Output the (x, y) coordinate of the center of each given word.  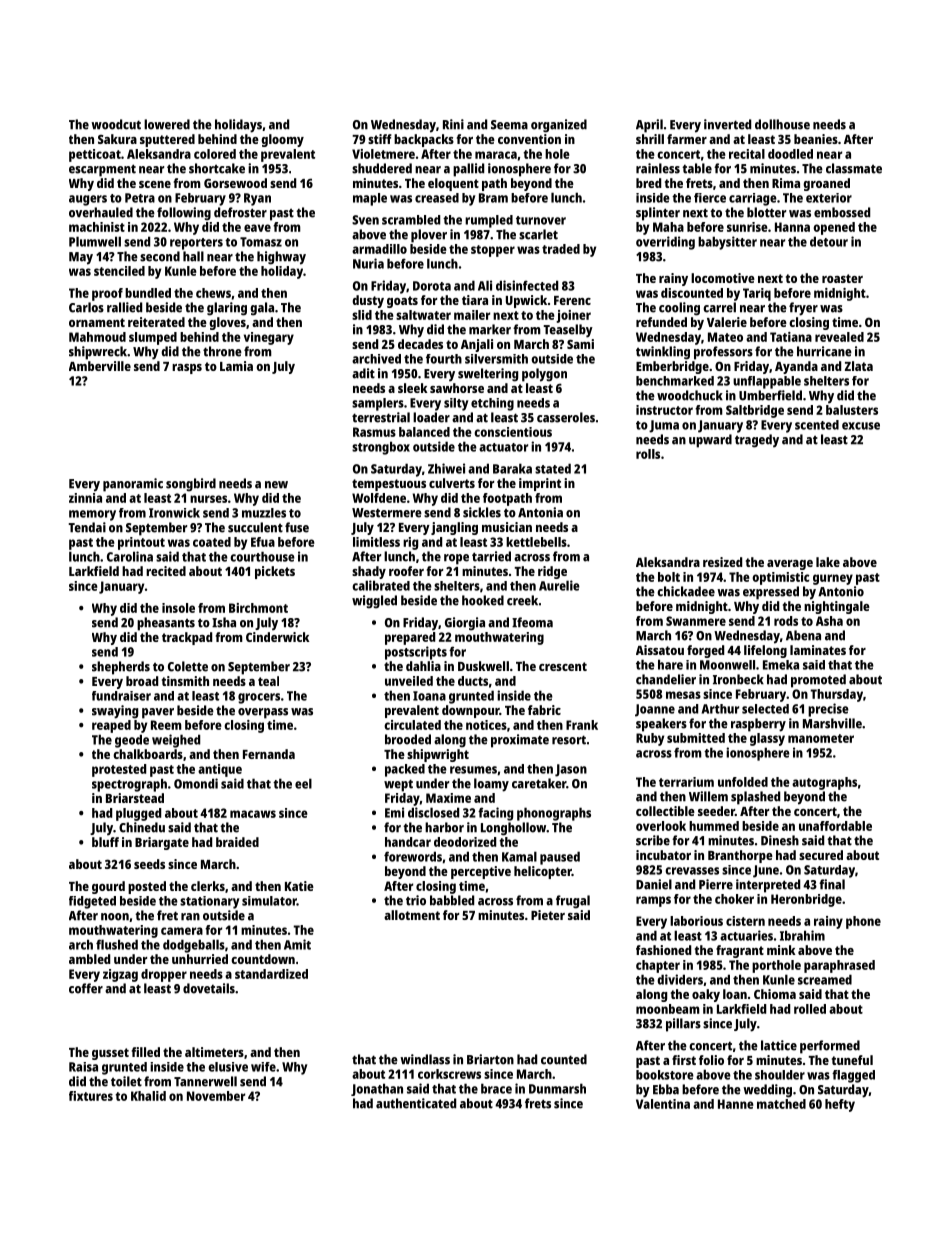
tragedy (757, 441)
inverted (727, 124)
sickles (482, 512)
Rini (453, 124)
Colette (188, 666)
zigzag (120, 975)
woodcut (116, 124)
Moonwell (727, 665)
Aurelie (559, 585)
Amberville (100, 366)
